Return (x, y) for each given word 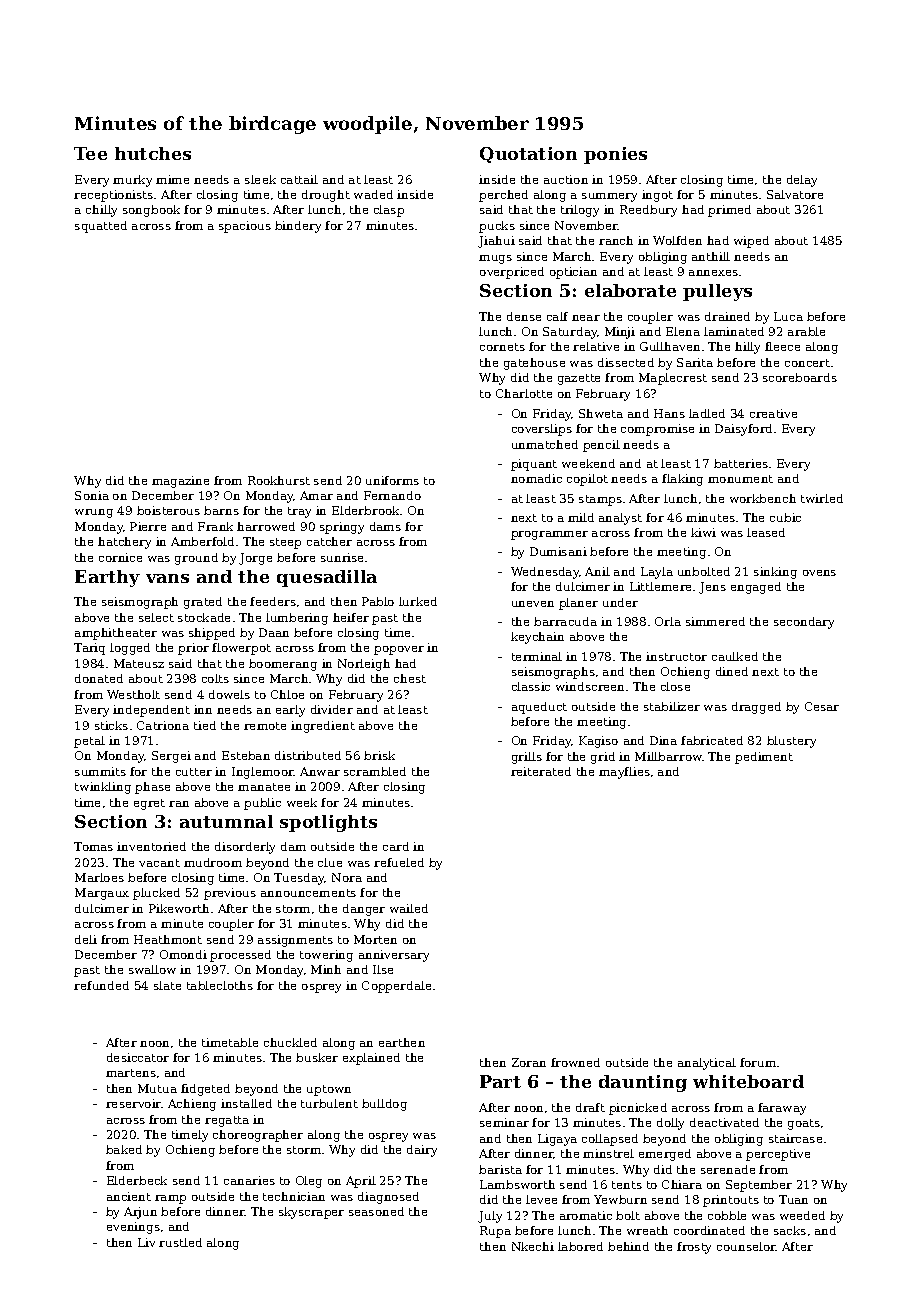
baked (124, 1149)
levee (541, 1199)
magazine (180, 482)
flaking (682, 480)
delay (802, 181)
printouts (731, 1201)
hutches (153, 153)
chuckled (290, 1042)
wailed (409, 908)
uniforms (392, 480)
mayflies (624, 773)
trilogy (580, 211)
